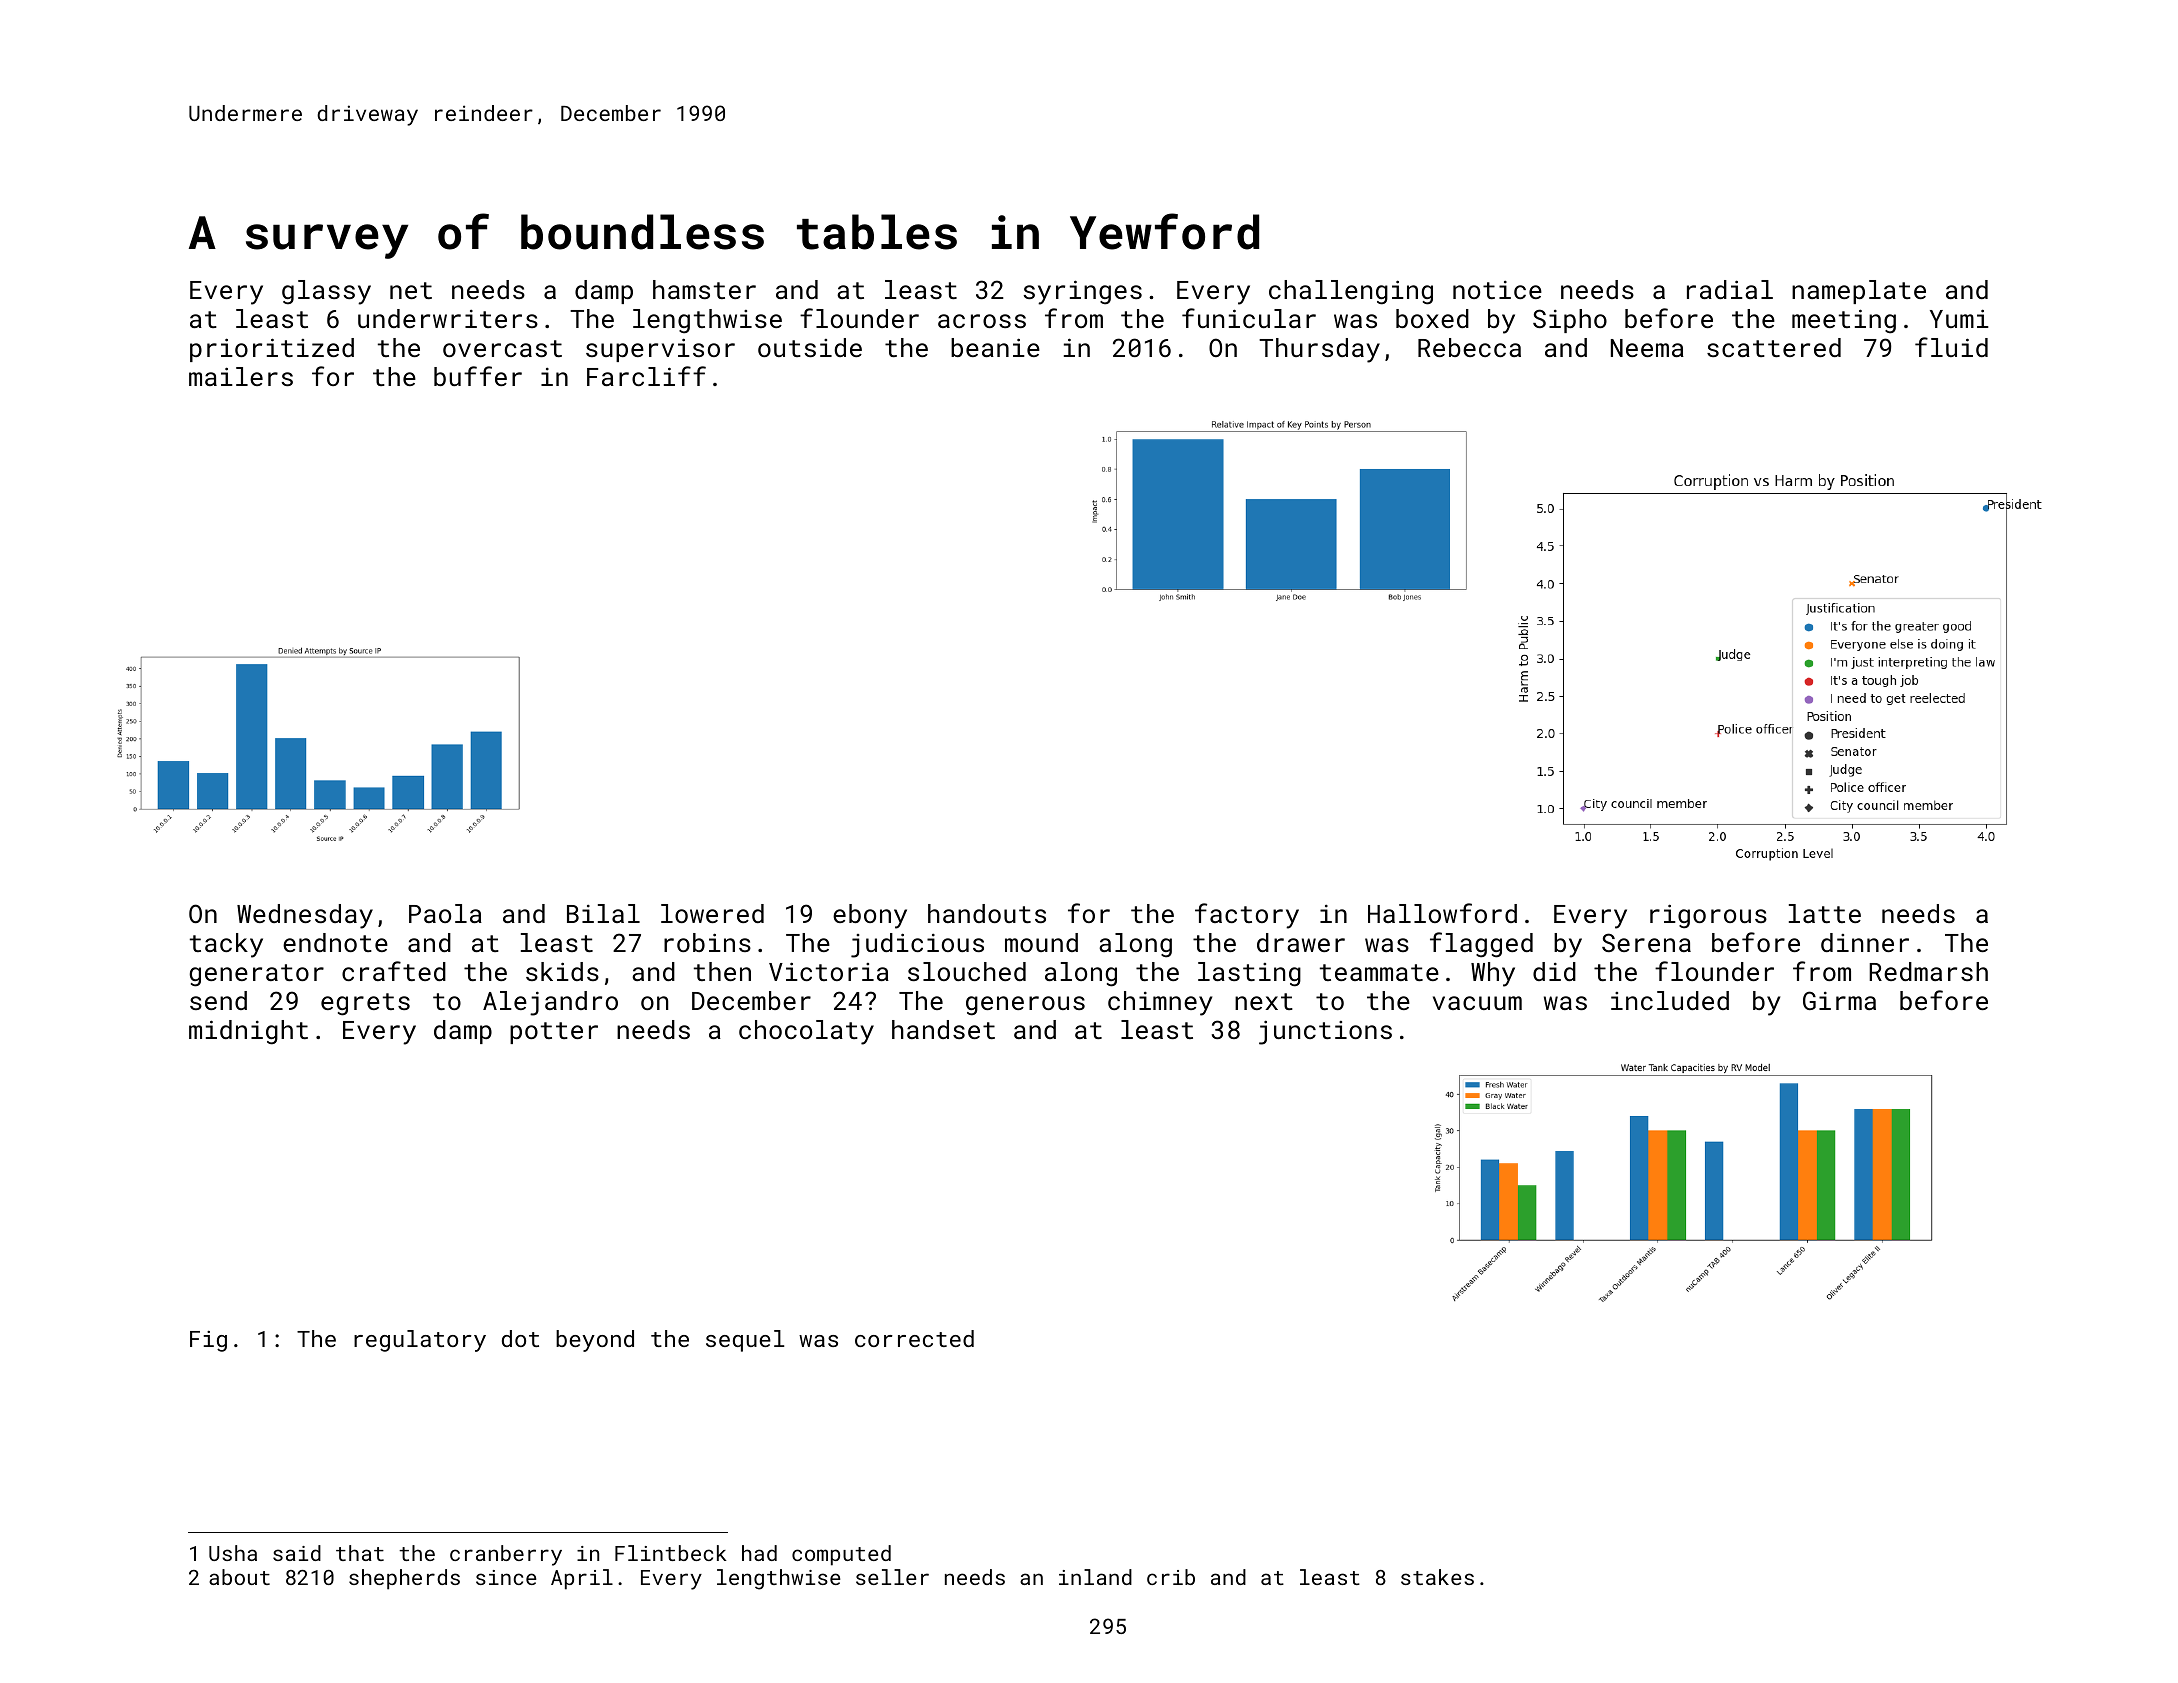 This page has height=1683, width=2178. What do you see at coordinates (1442, 913) in the page?
I see `Hallowford` at bounding box center [1442, 913].
